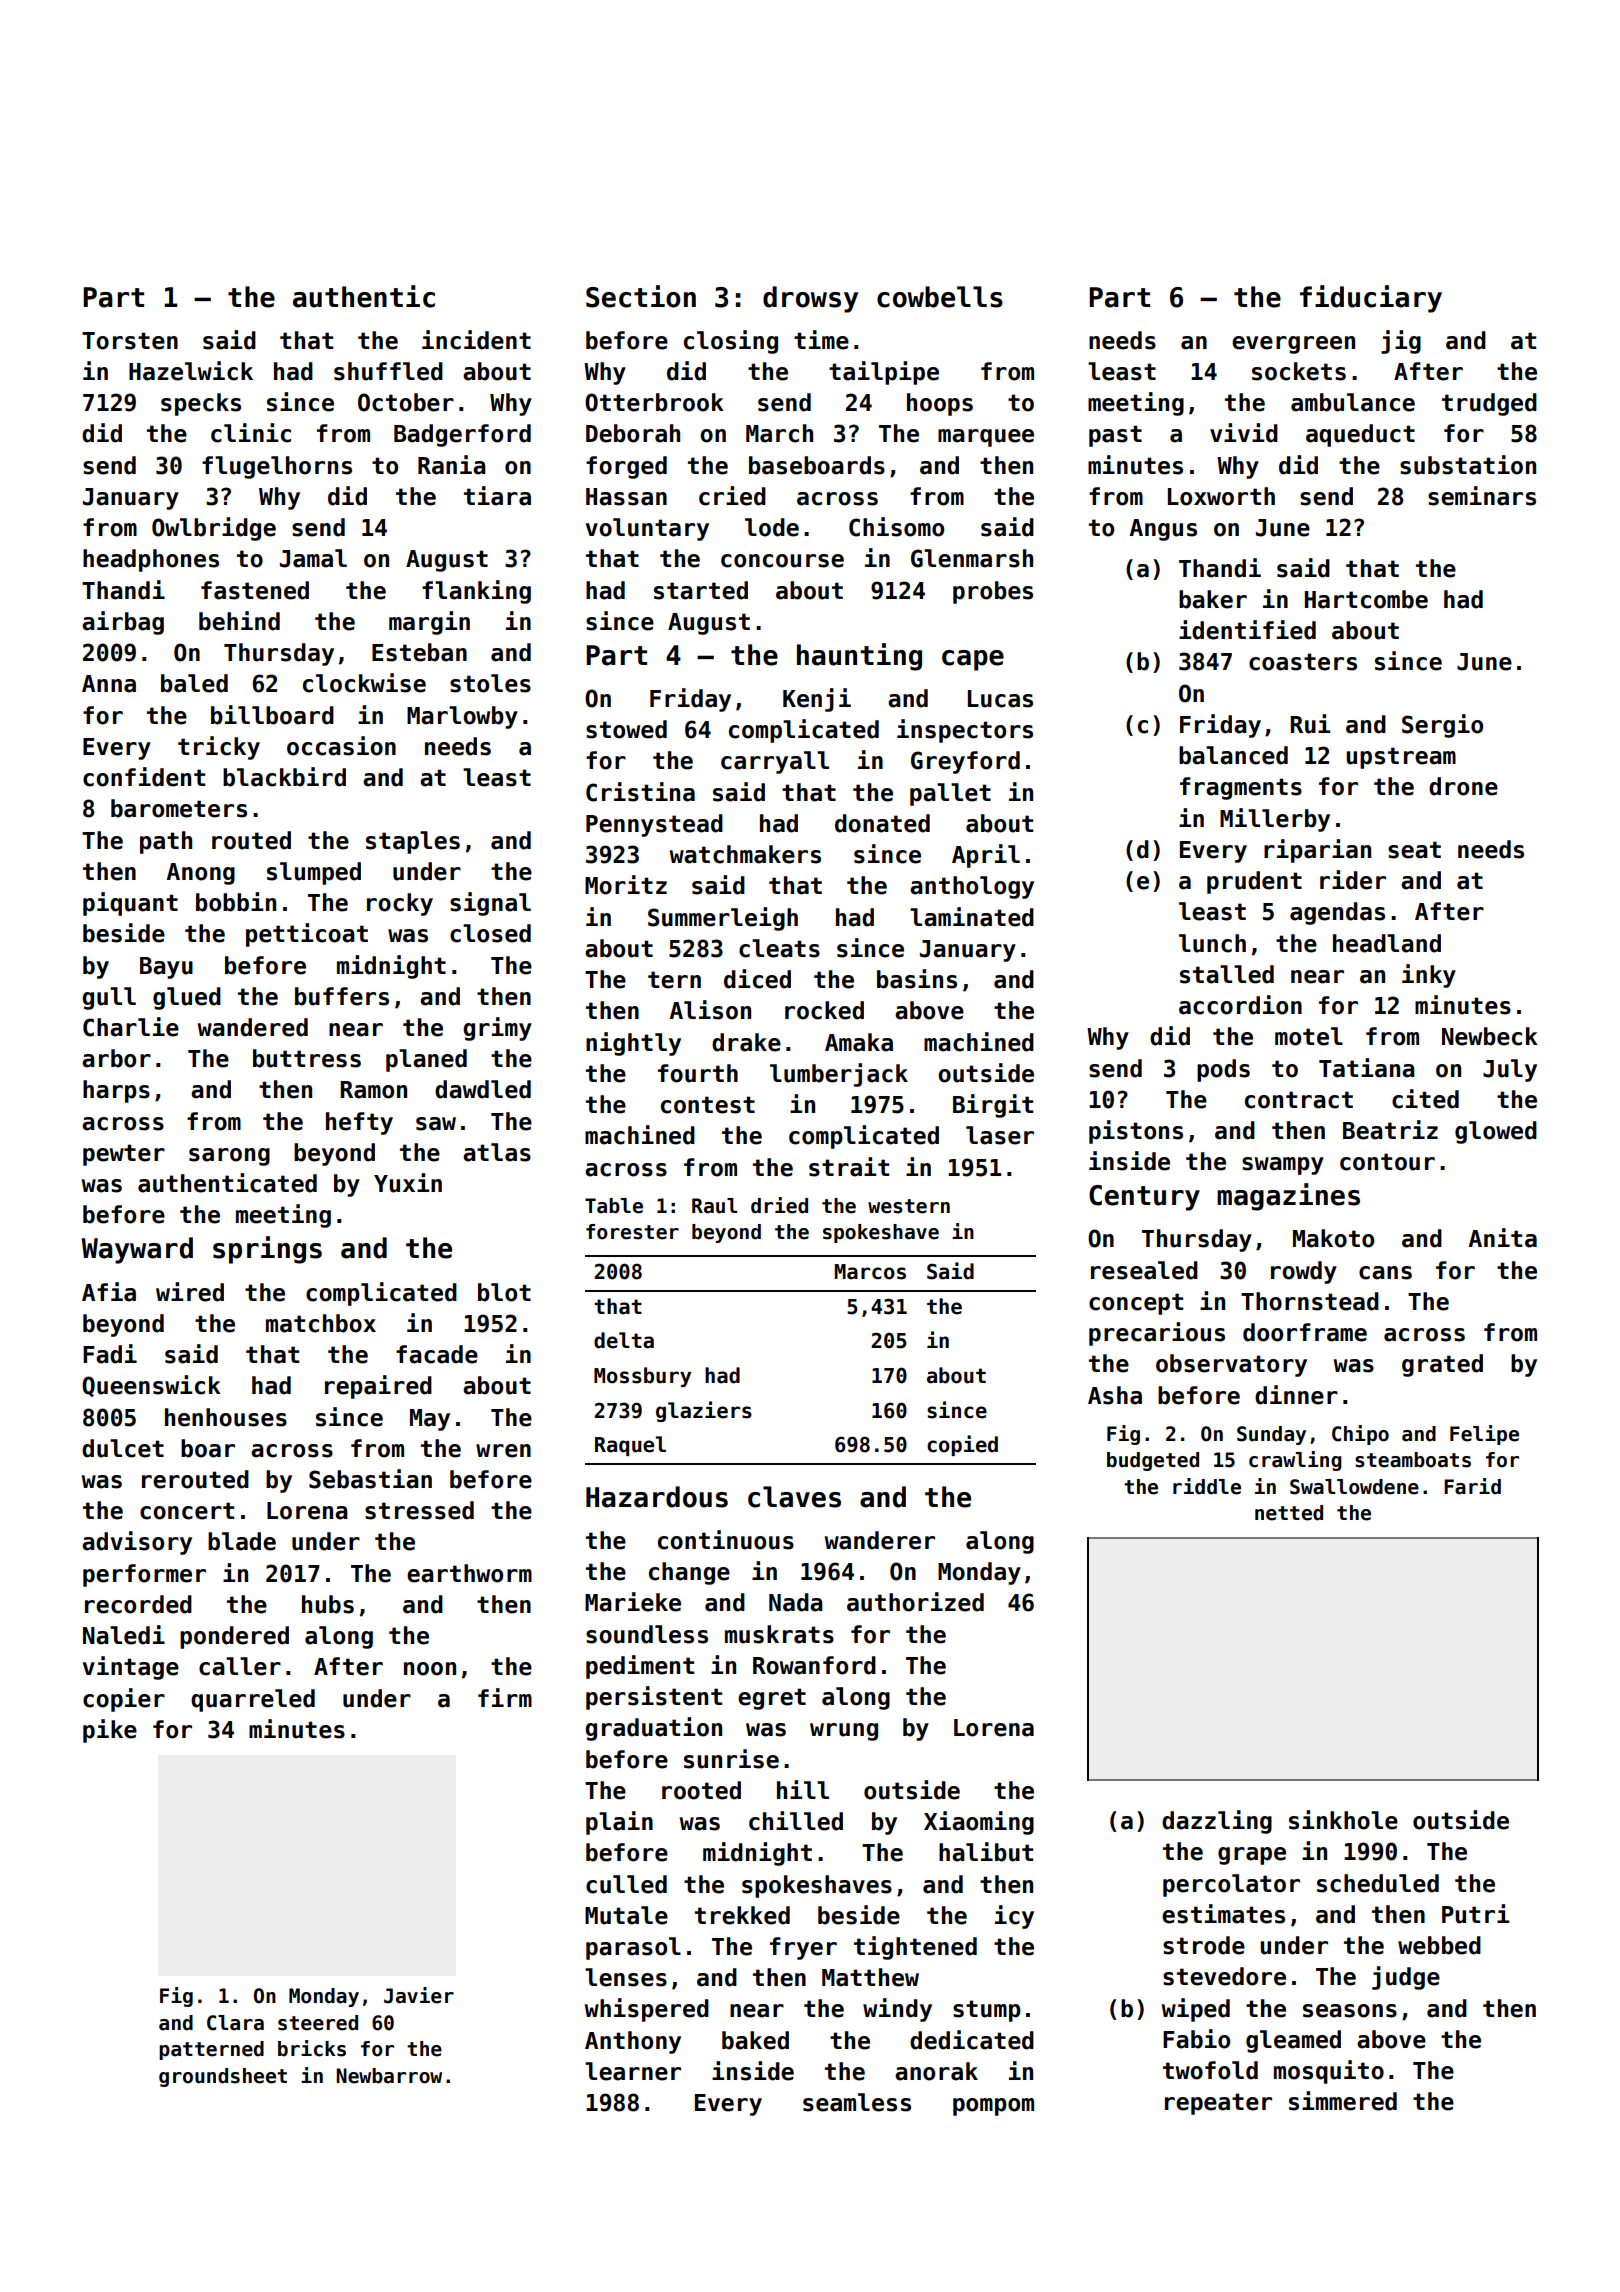 This document has height=2292, width=1620. I want to click on July, so click(1510, 1070).
